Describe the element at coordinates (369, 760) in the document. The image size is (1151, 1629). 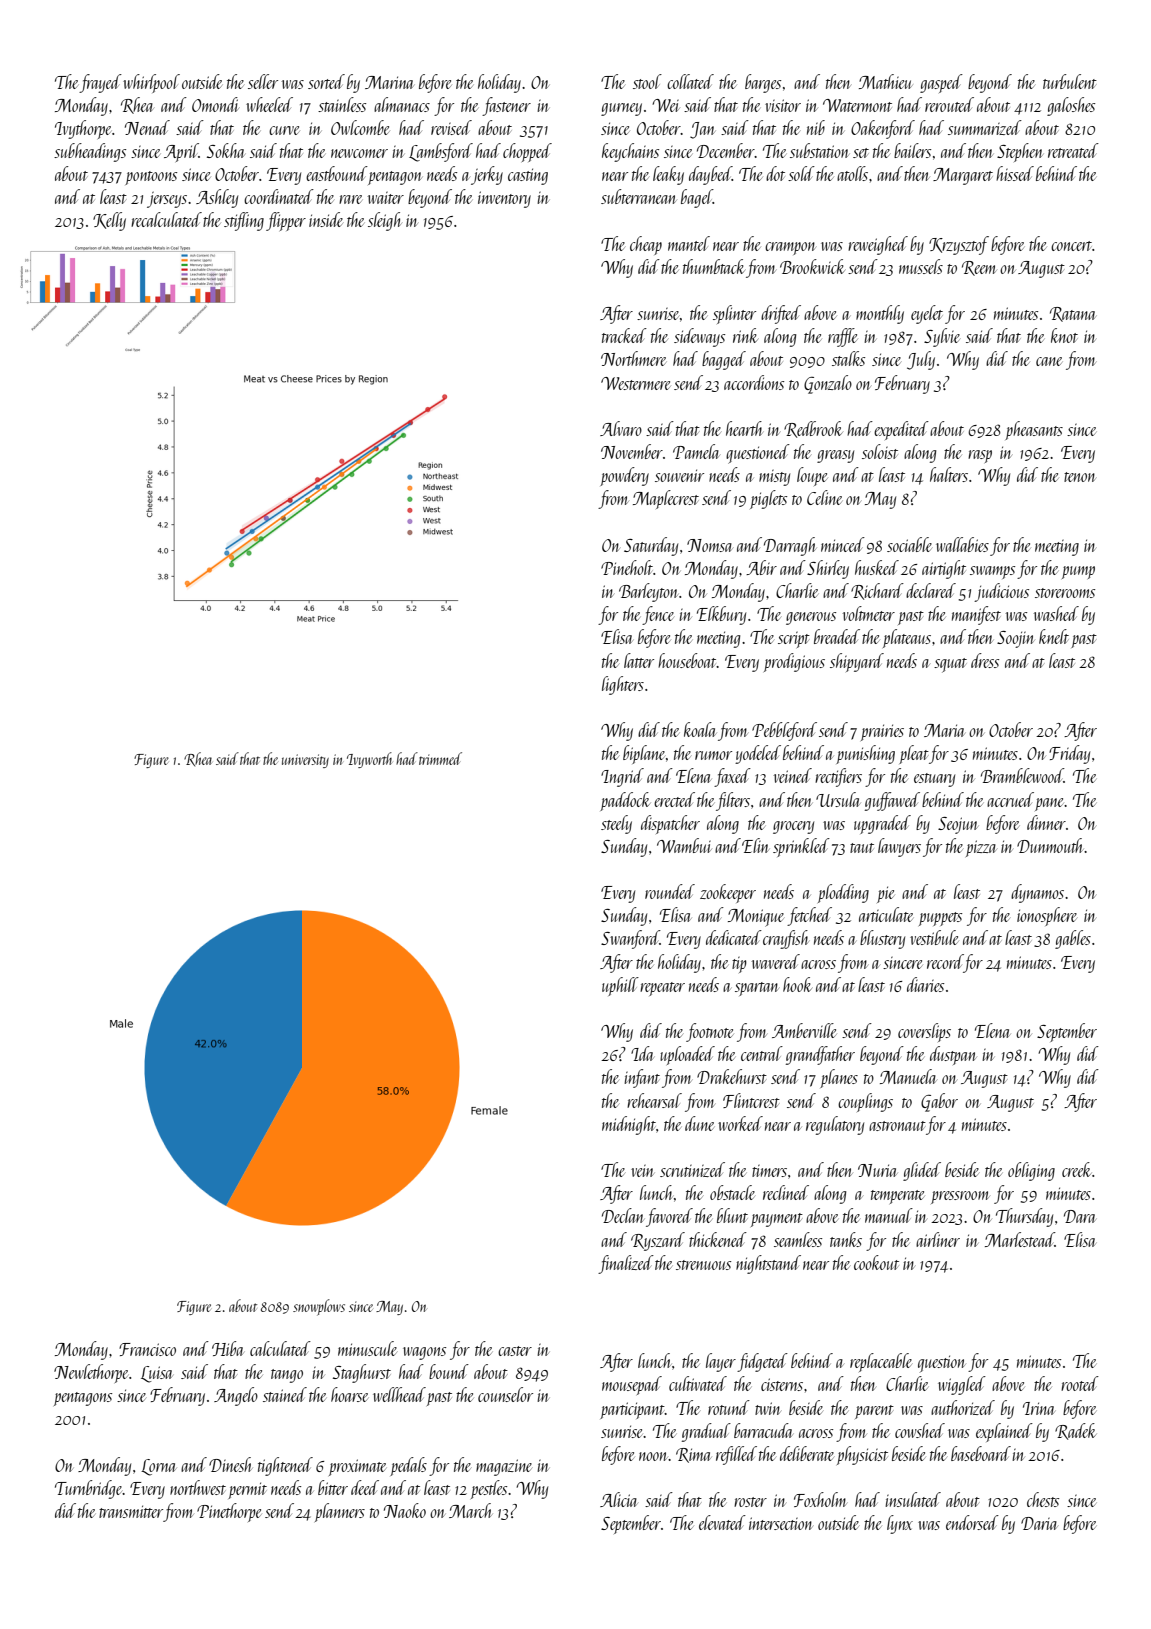
I see `Ivyworth` at that location.
